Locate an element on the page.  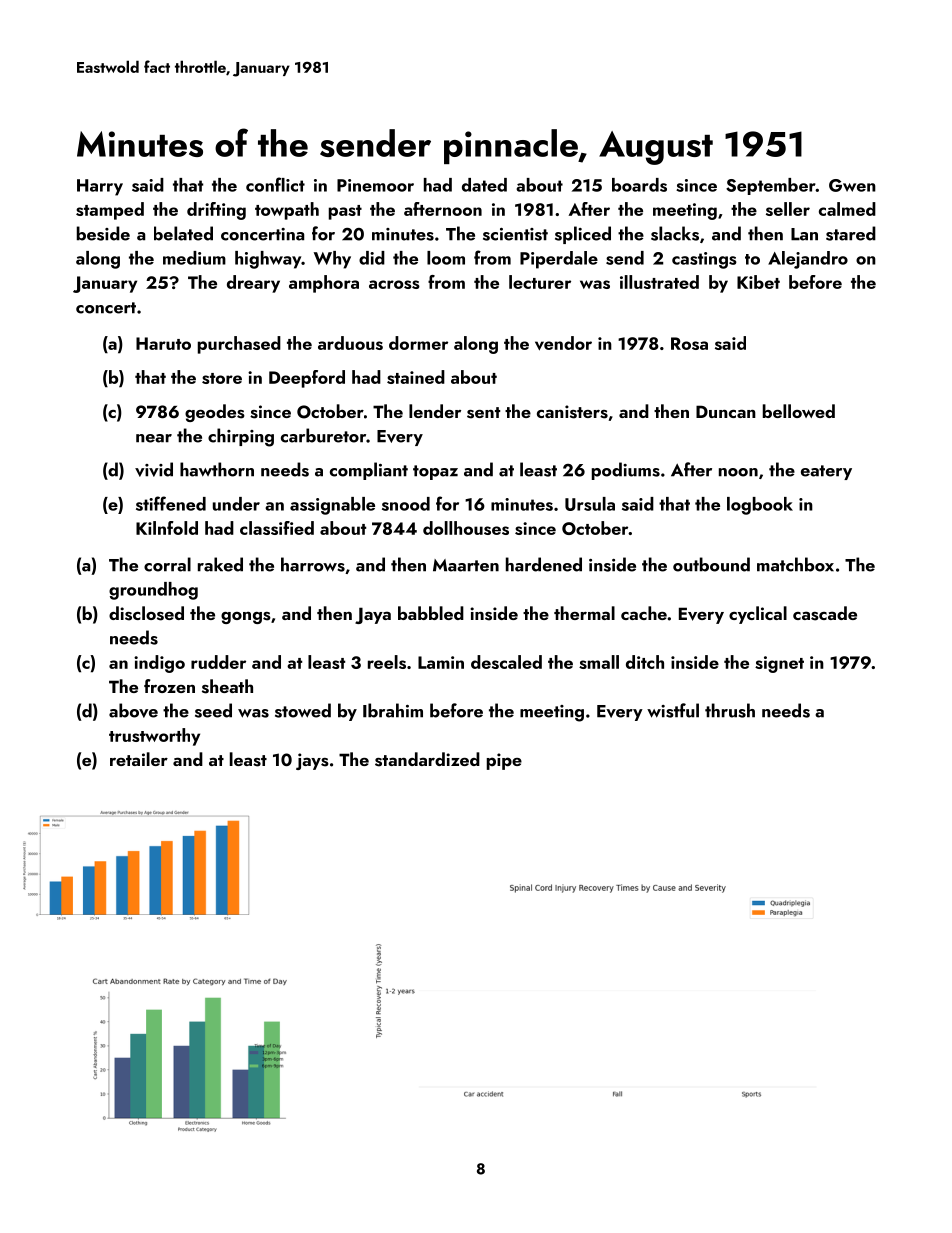
amphora is located at coordinates (324, 284).
